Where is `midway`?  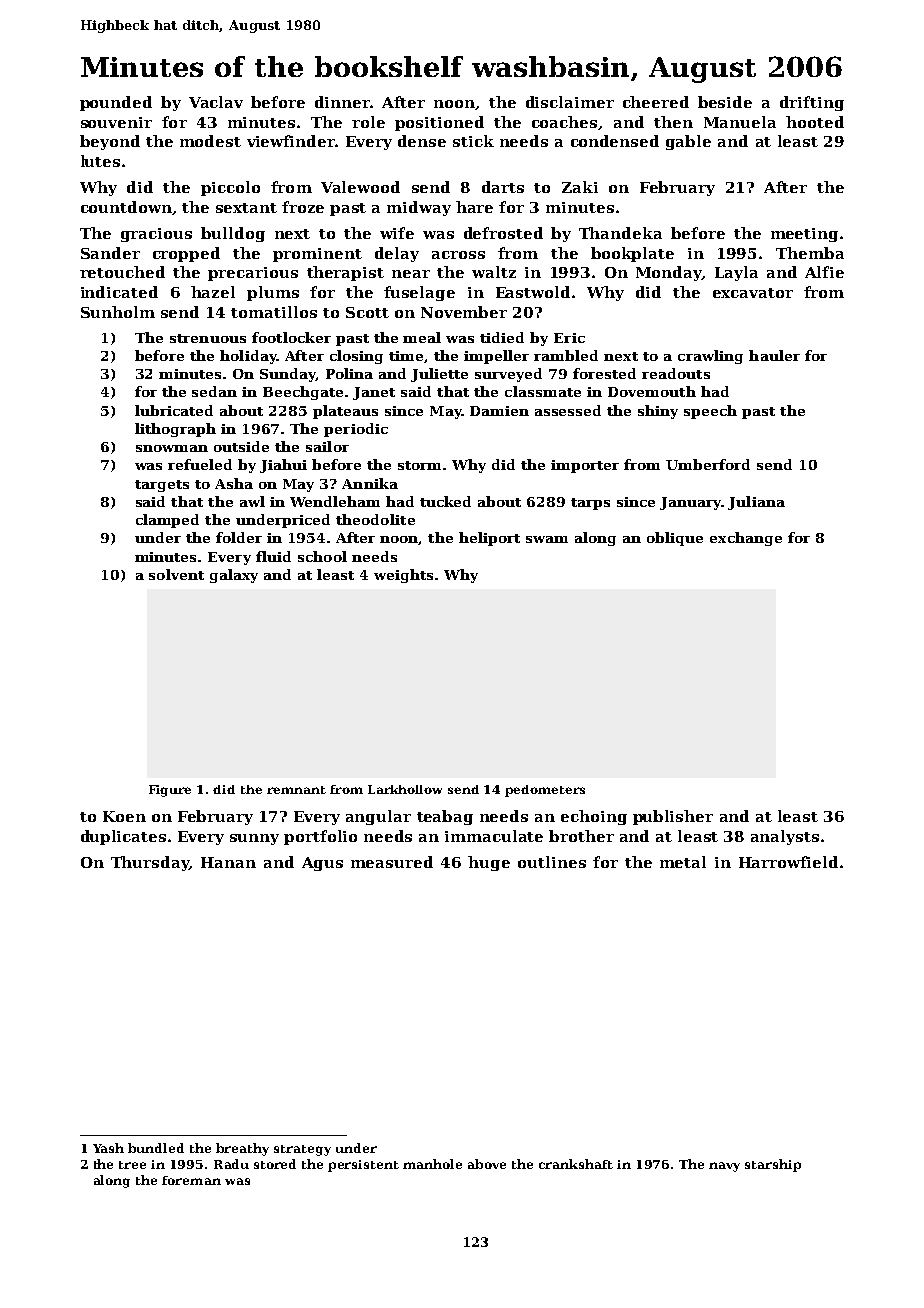 midway is located at coordinates (419, 208).
